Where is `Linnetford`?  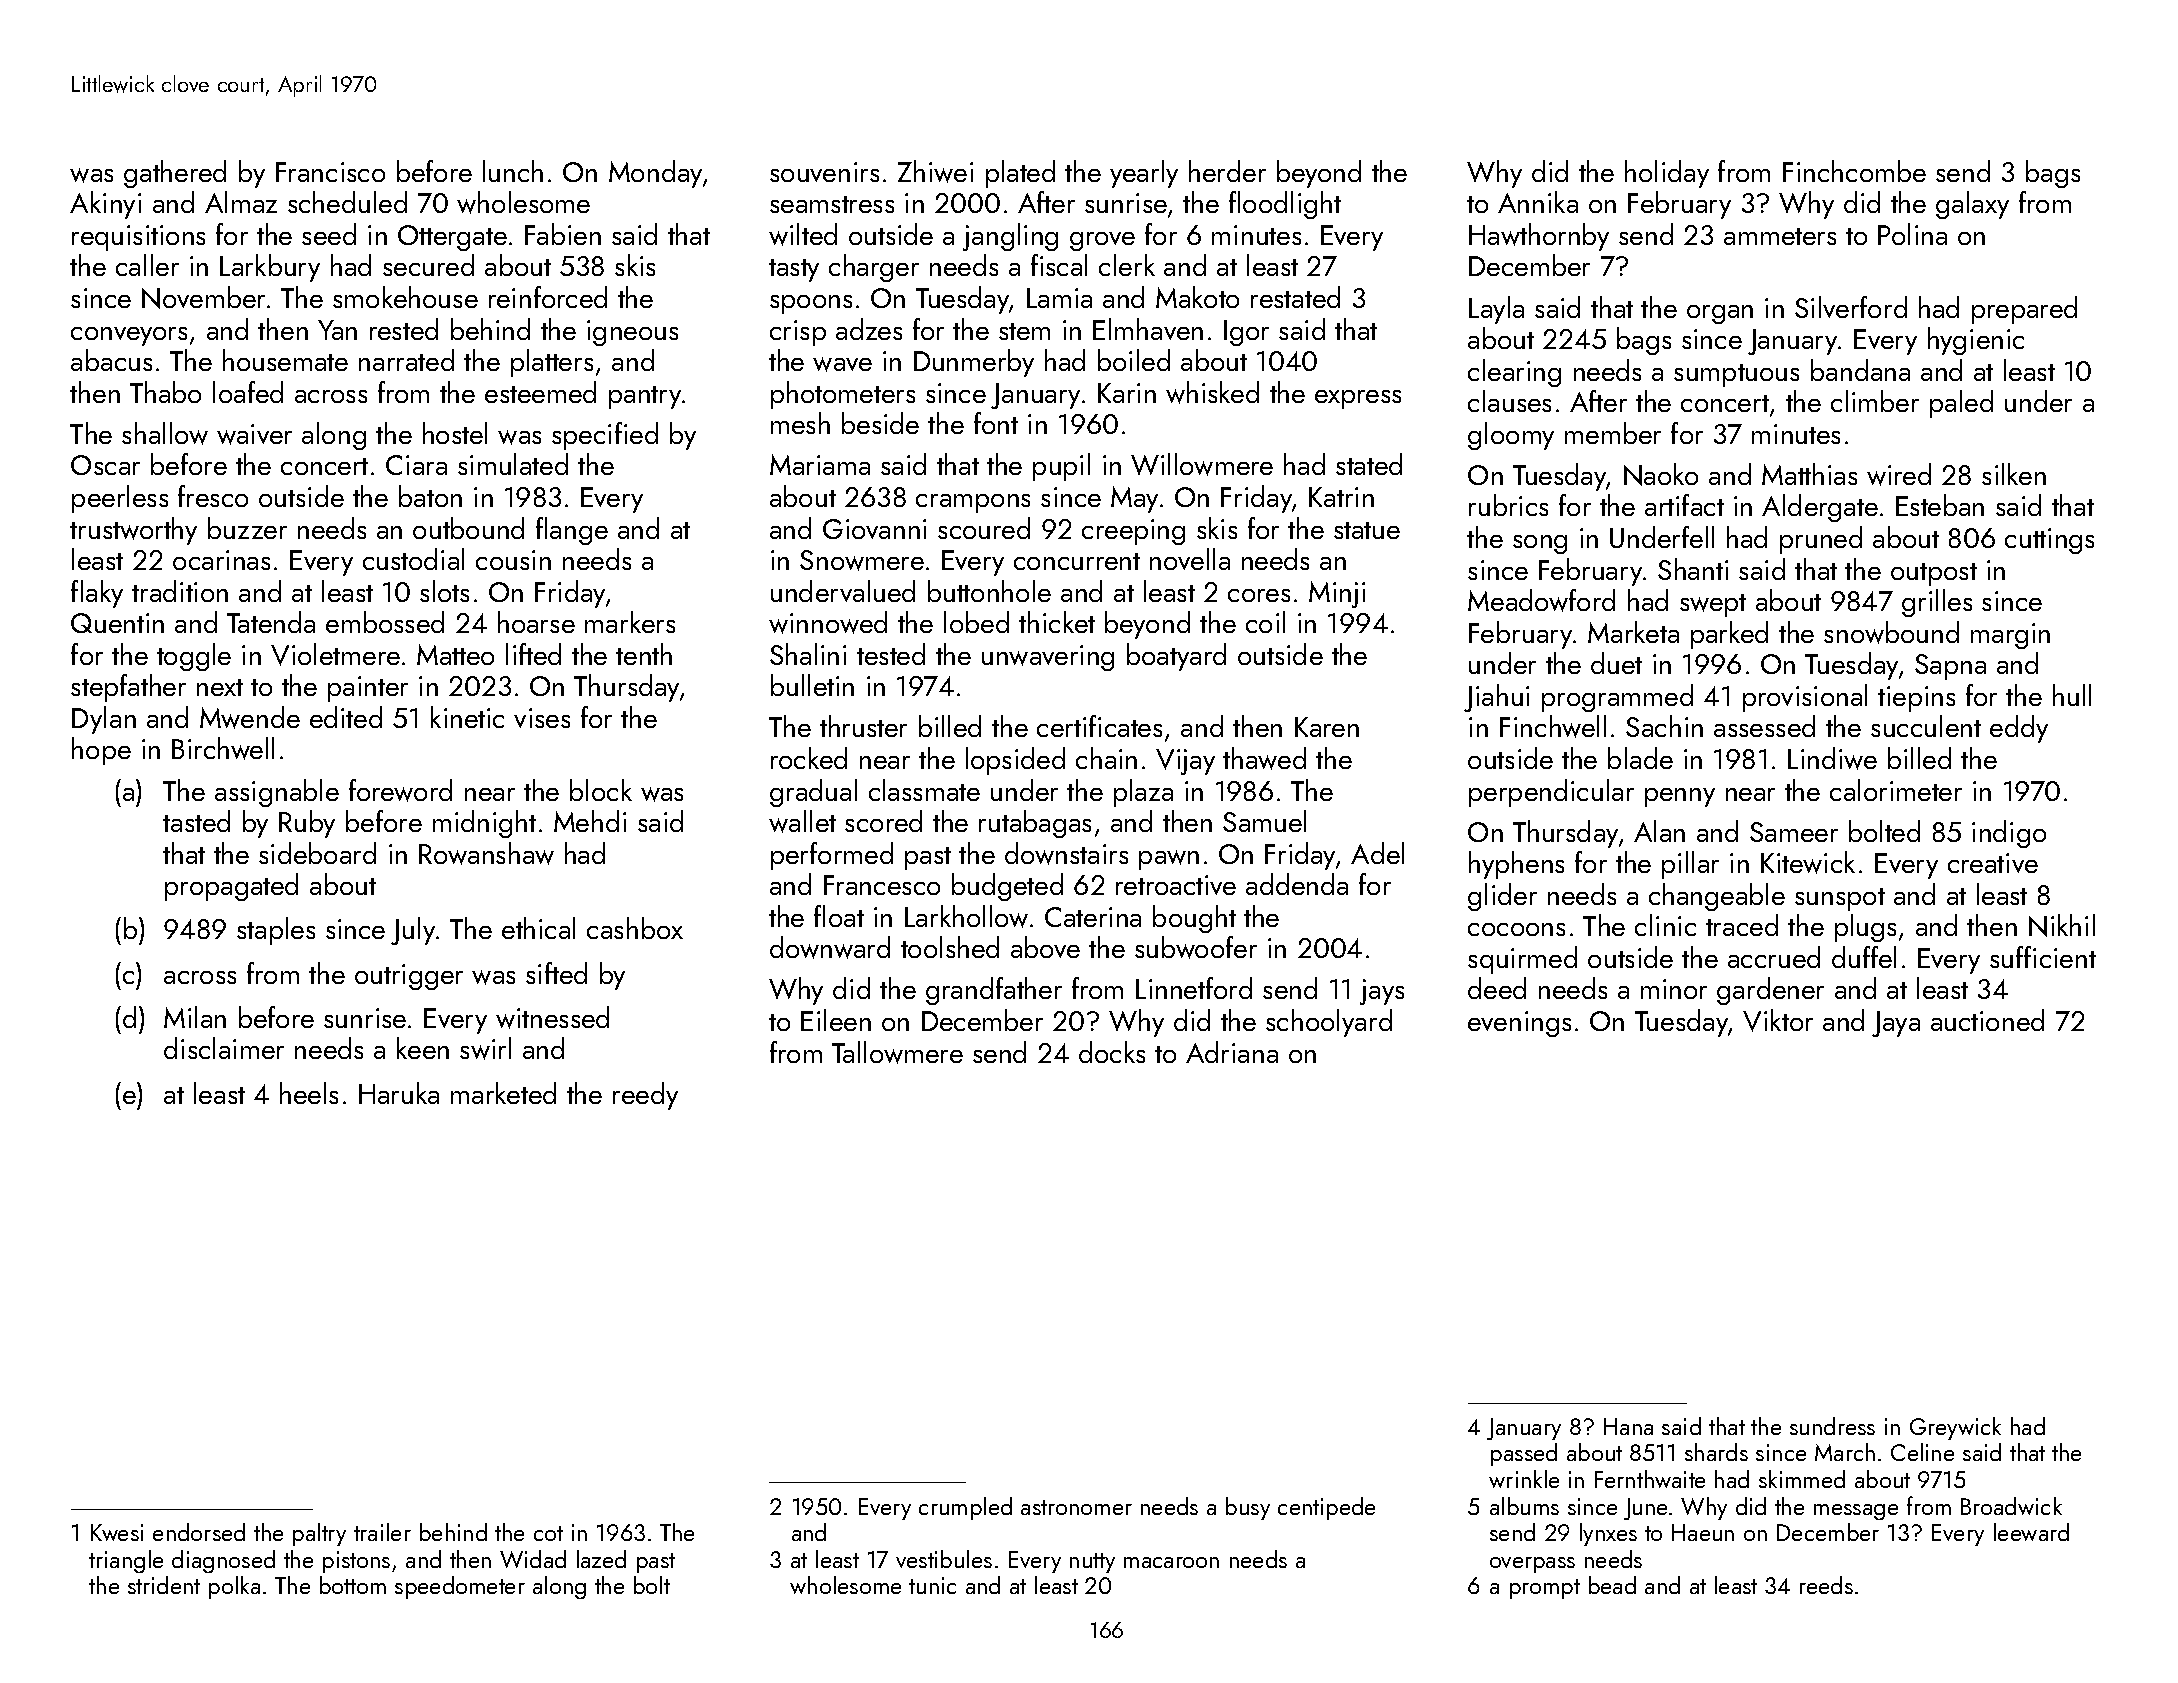 Linnetford is located at coordinates (1194, 988).
